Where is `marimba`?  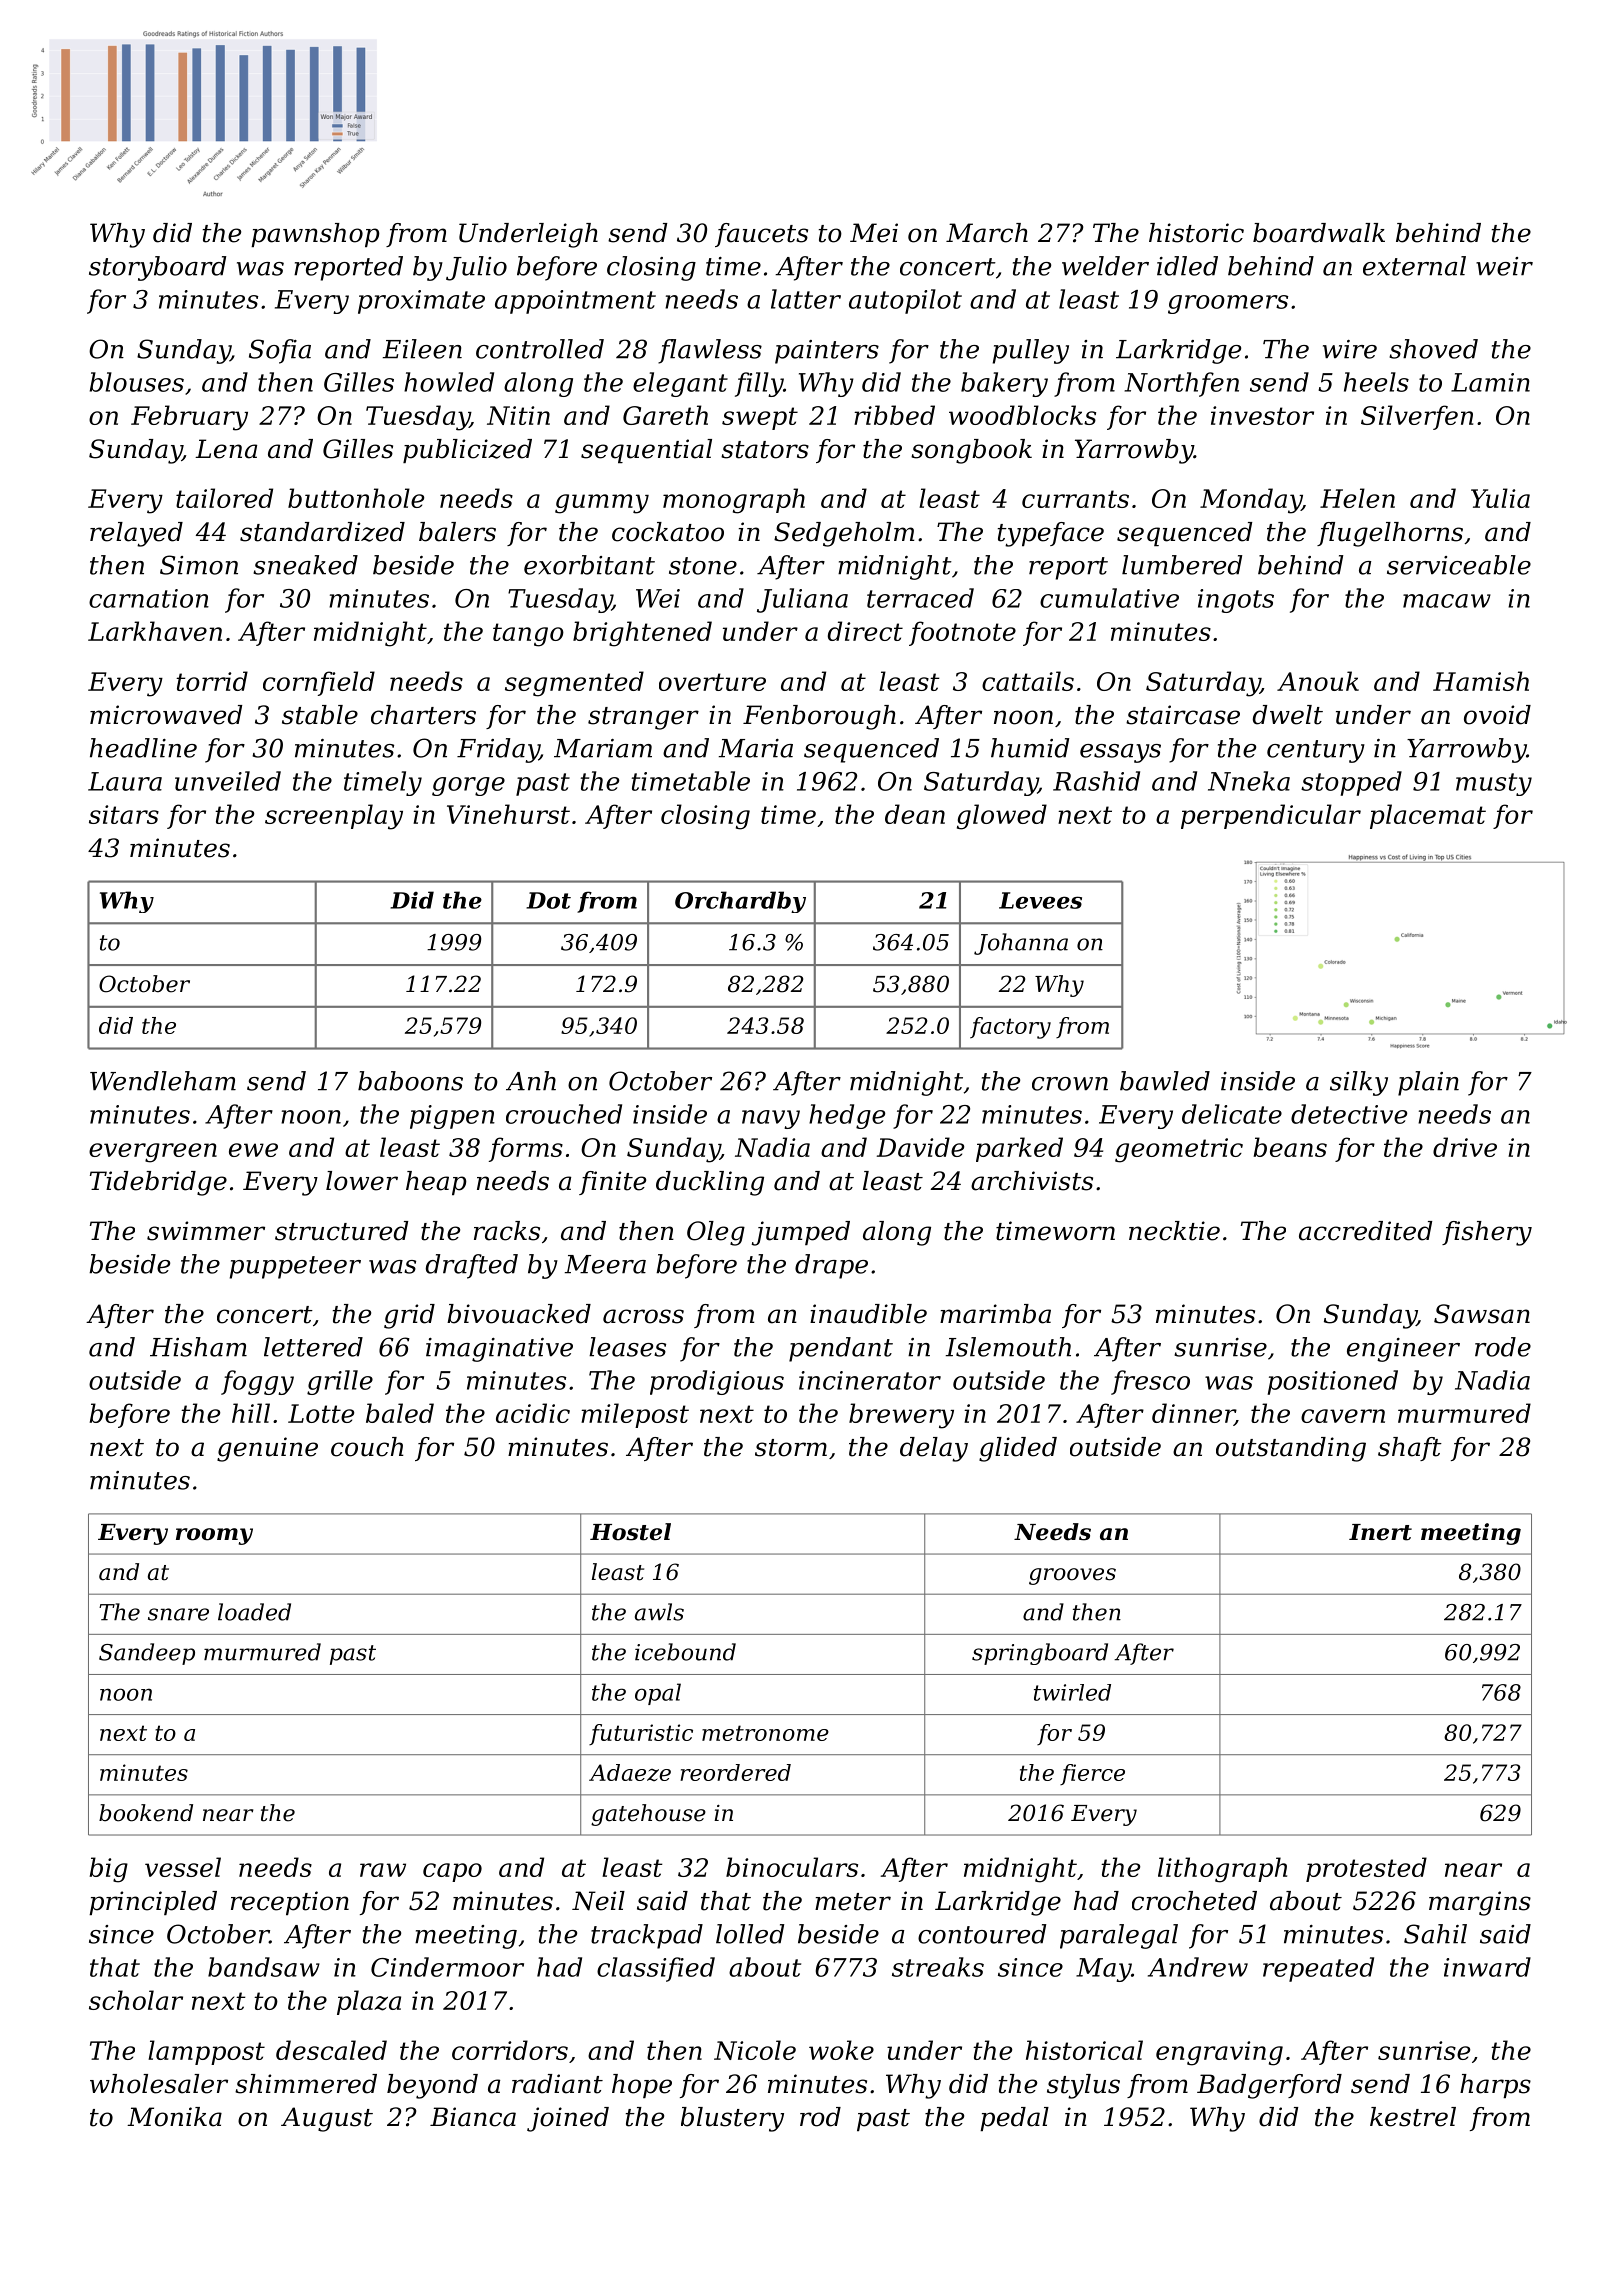 marimba is located at coordinates (995, 1314).
